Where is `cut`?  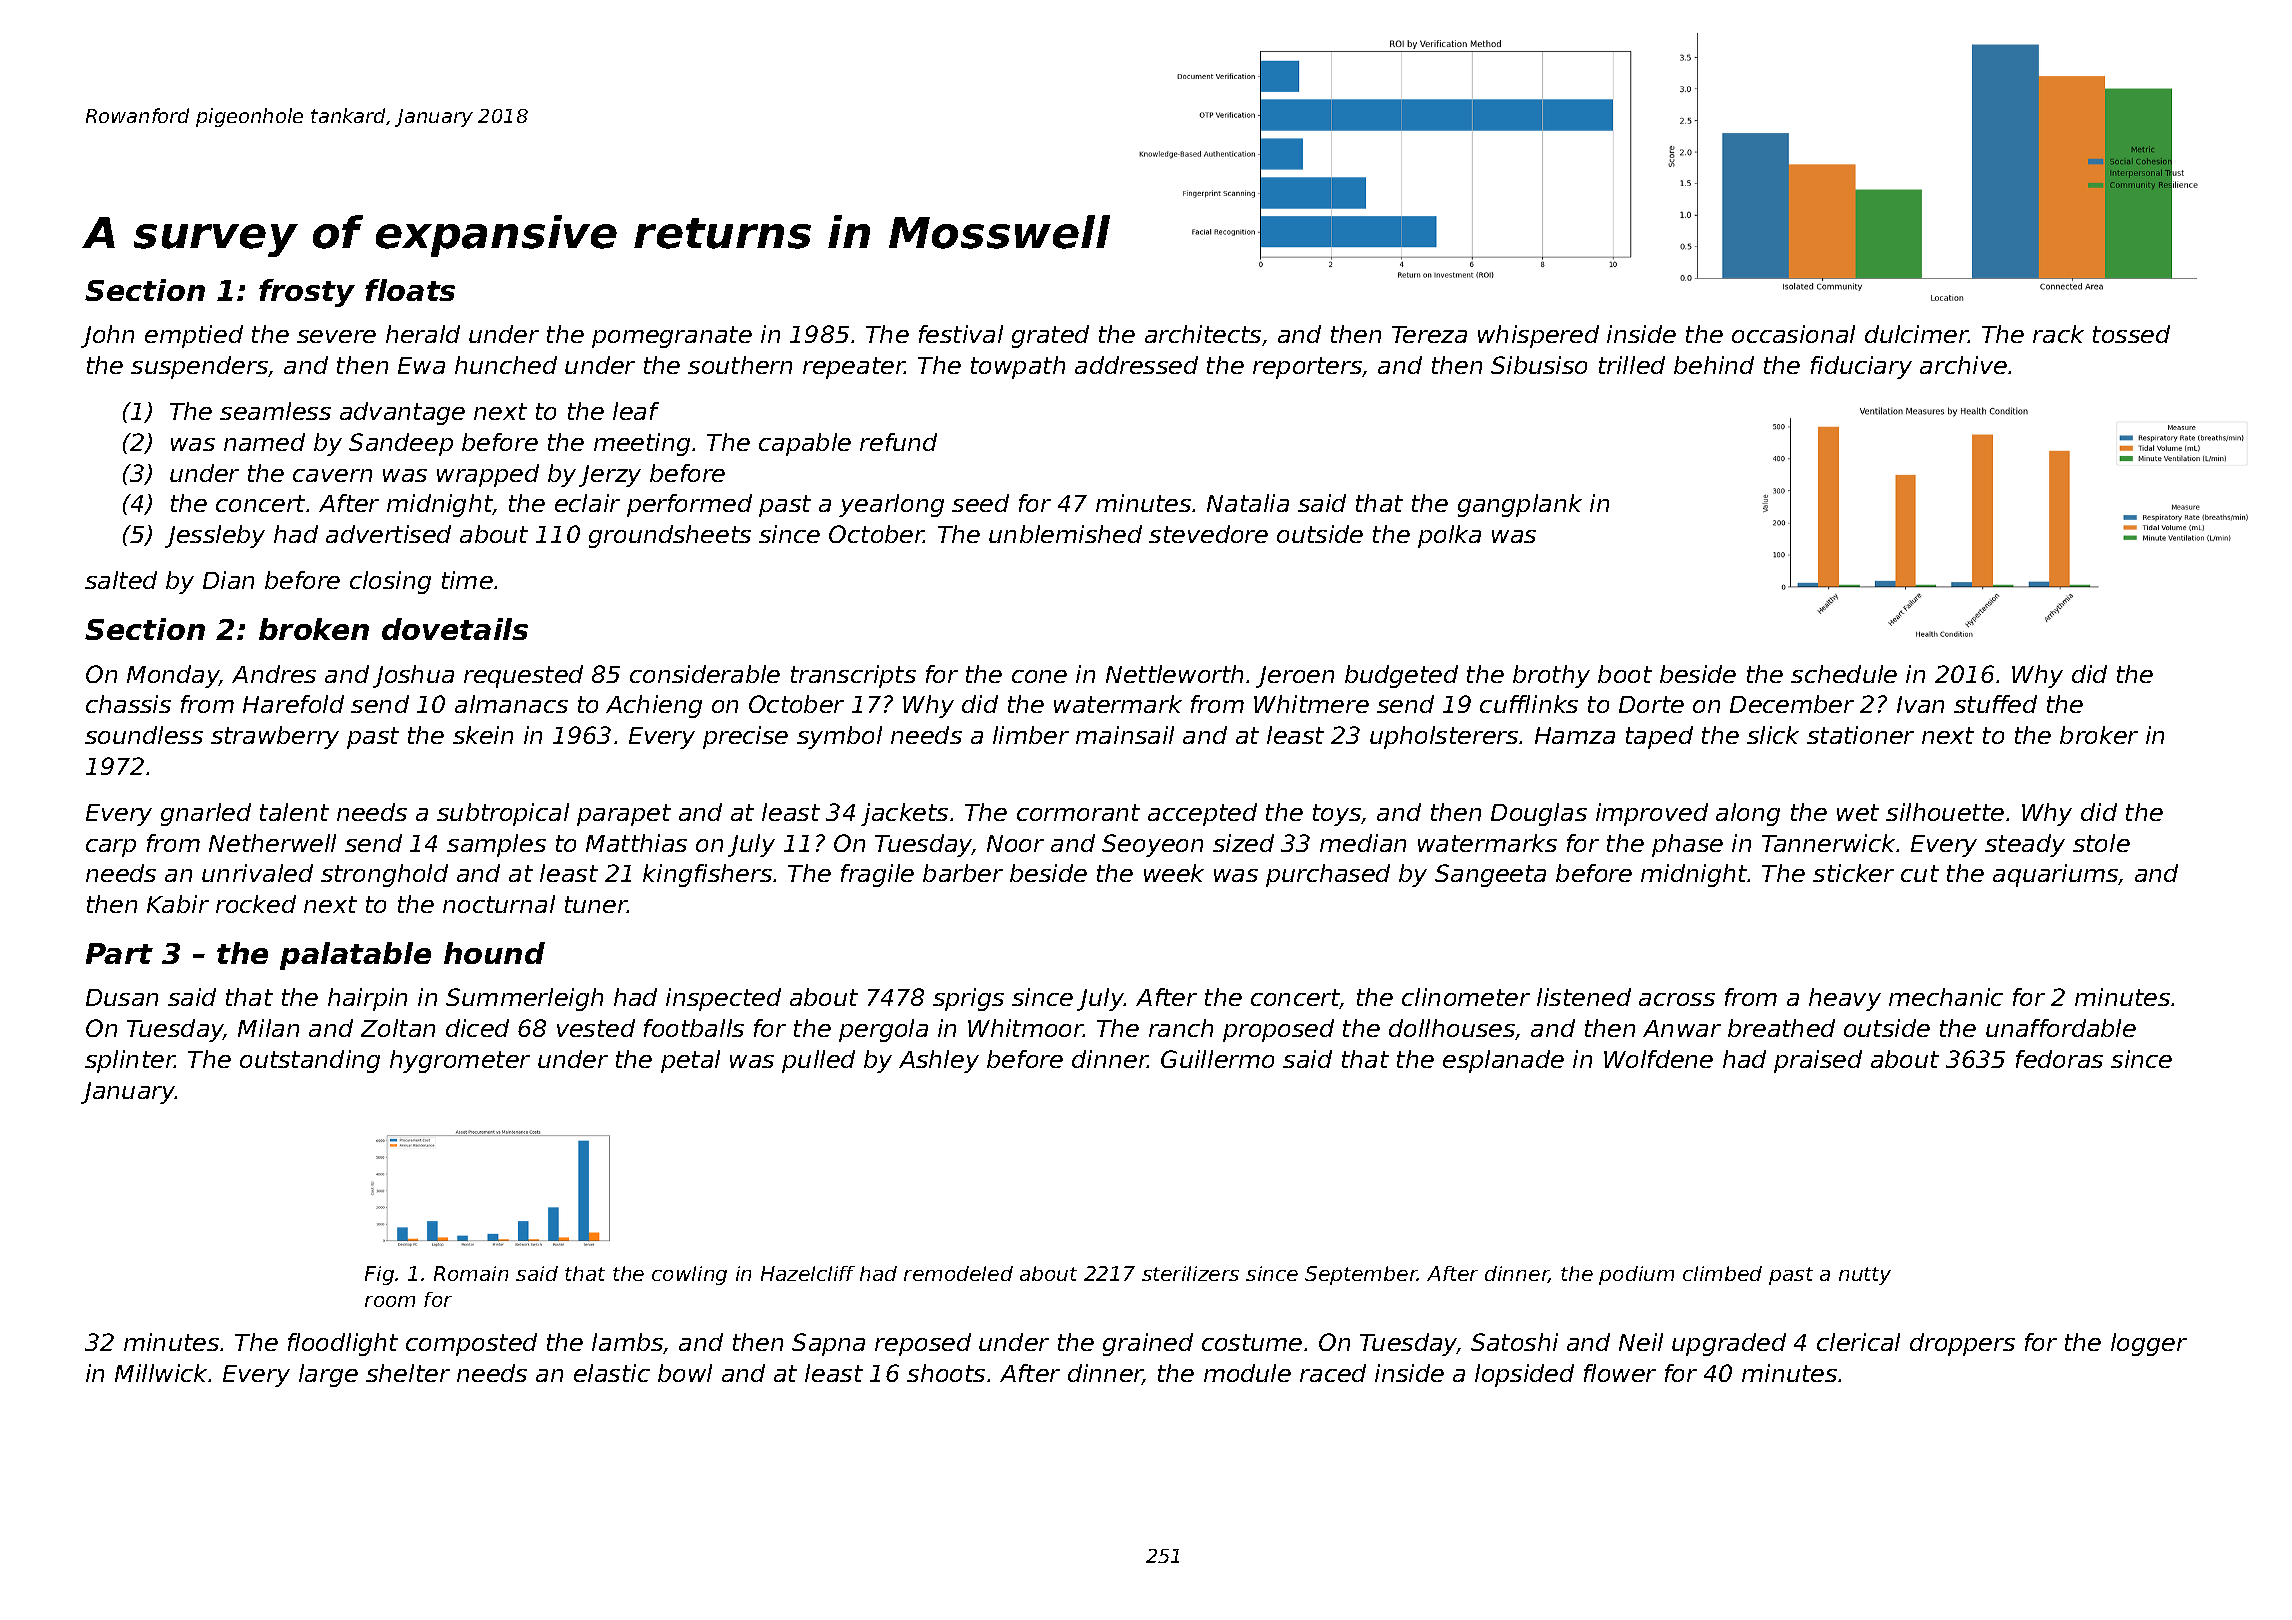
cut is located at coordinates (1920, 873).
